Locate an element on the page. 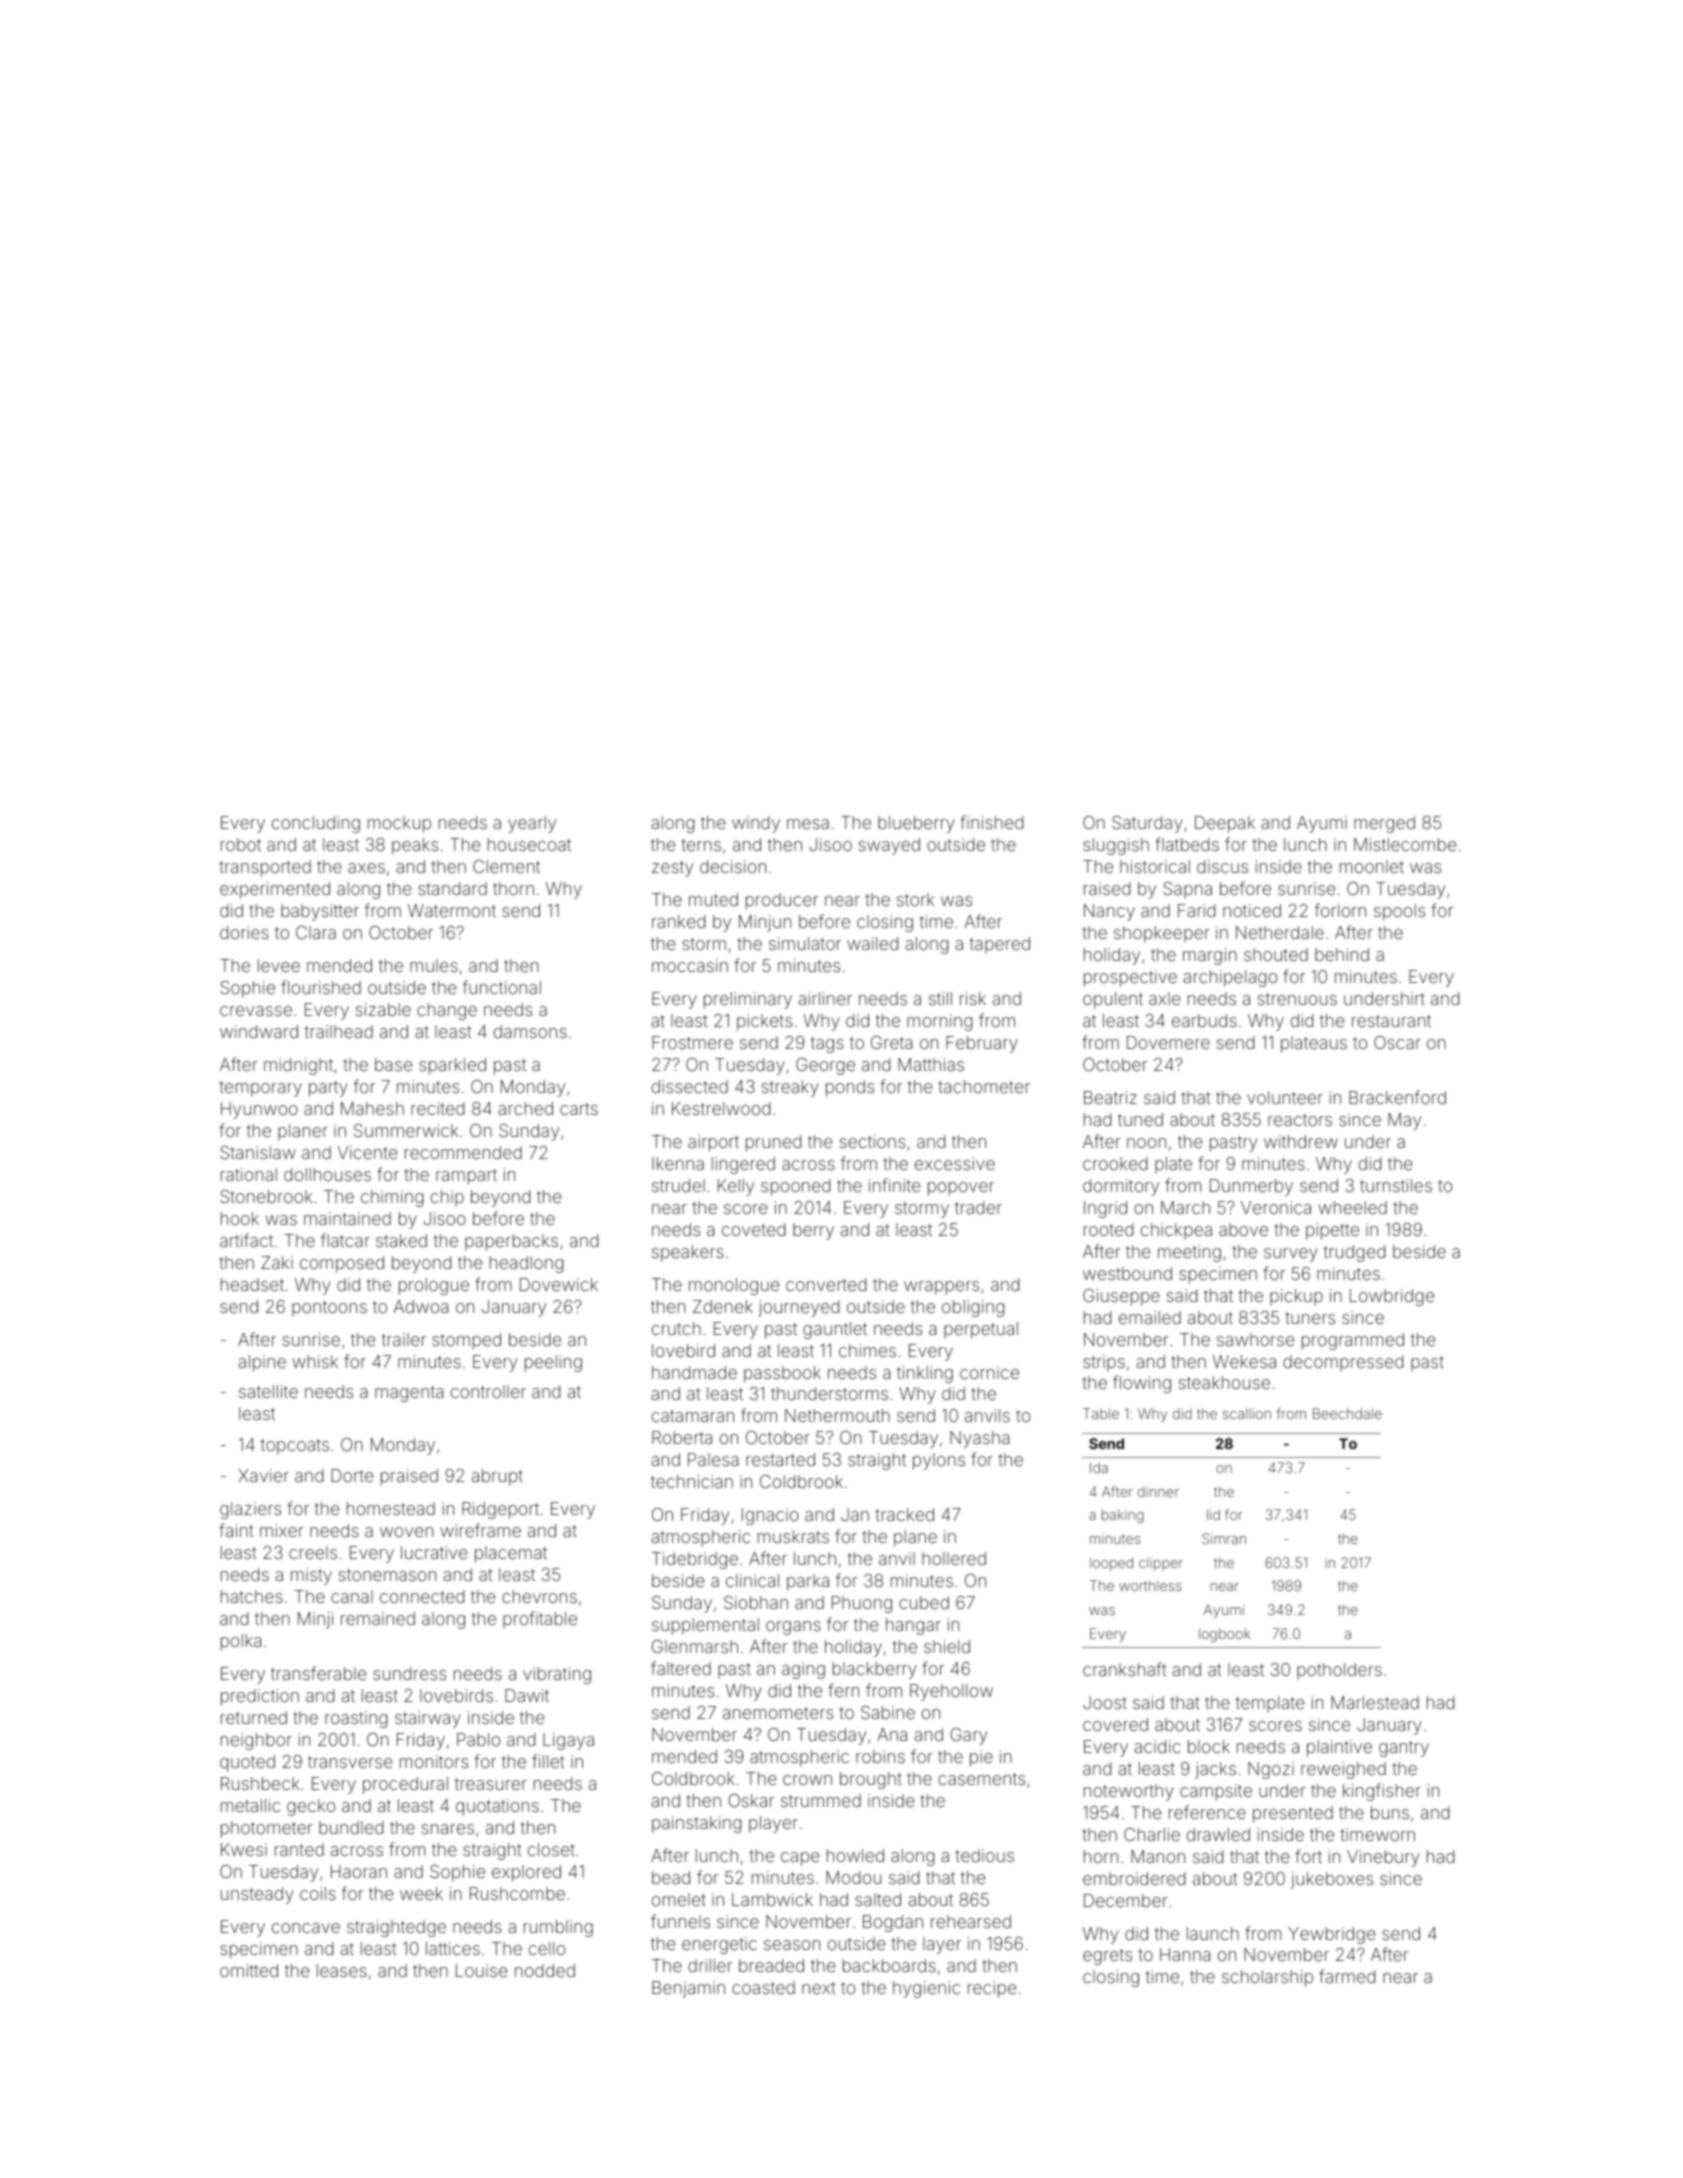 The height and width of the document is (2178, 1683). omitted is located at coordinates (249, 1970).
